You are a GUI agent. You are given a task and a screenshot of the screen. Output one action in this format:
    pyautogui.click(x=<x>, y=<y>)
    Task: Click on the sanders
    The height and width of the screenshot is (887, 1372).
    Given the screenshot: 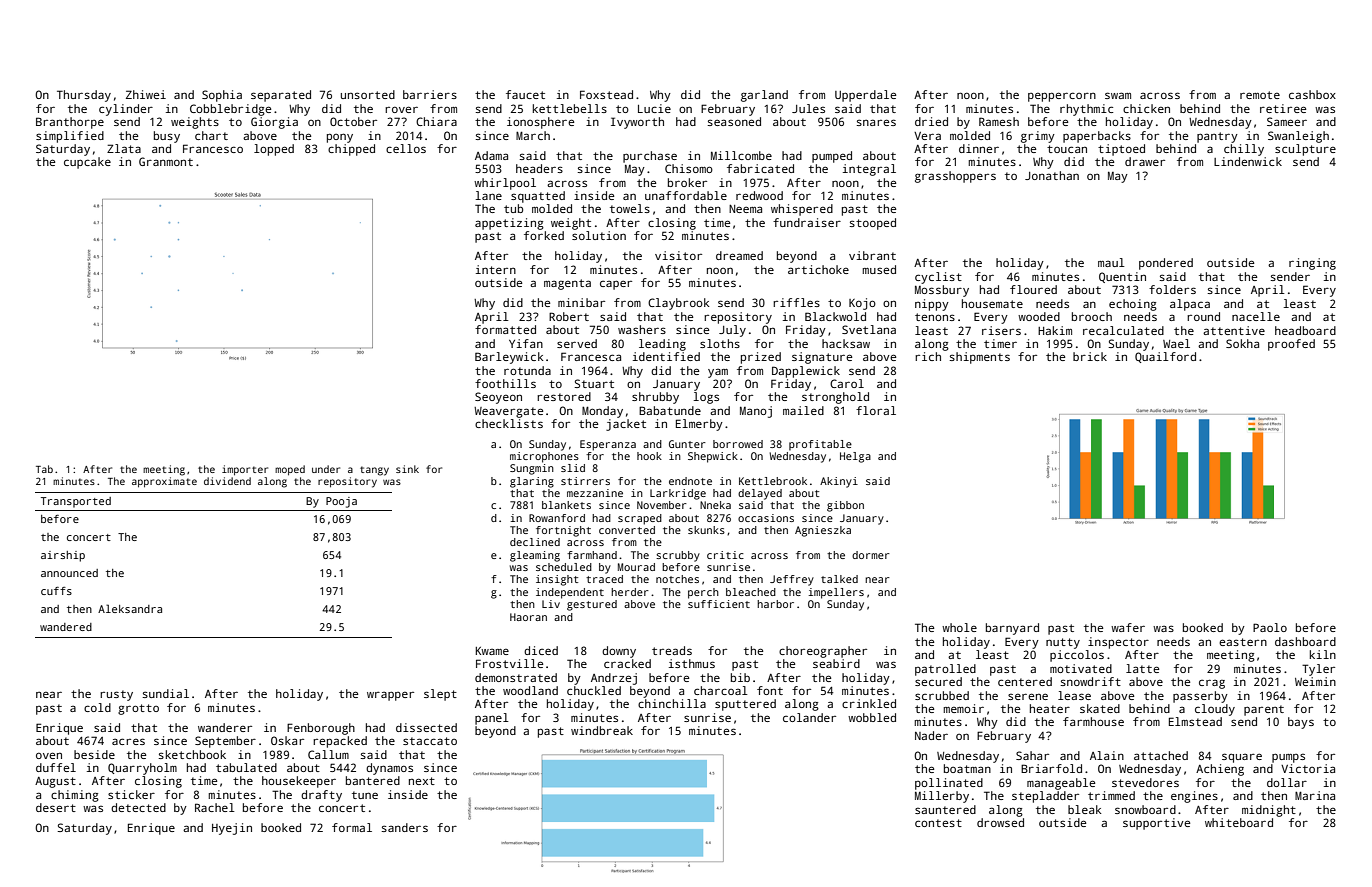 What is the action you would take?
    pyautogui.click(x=404, y=827)
